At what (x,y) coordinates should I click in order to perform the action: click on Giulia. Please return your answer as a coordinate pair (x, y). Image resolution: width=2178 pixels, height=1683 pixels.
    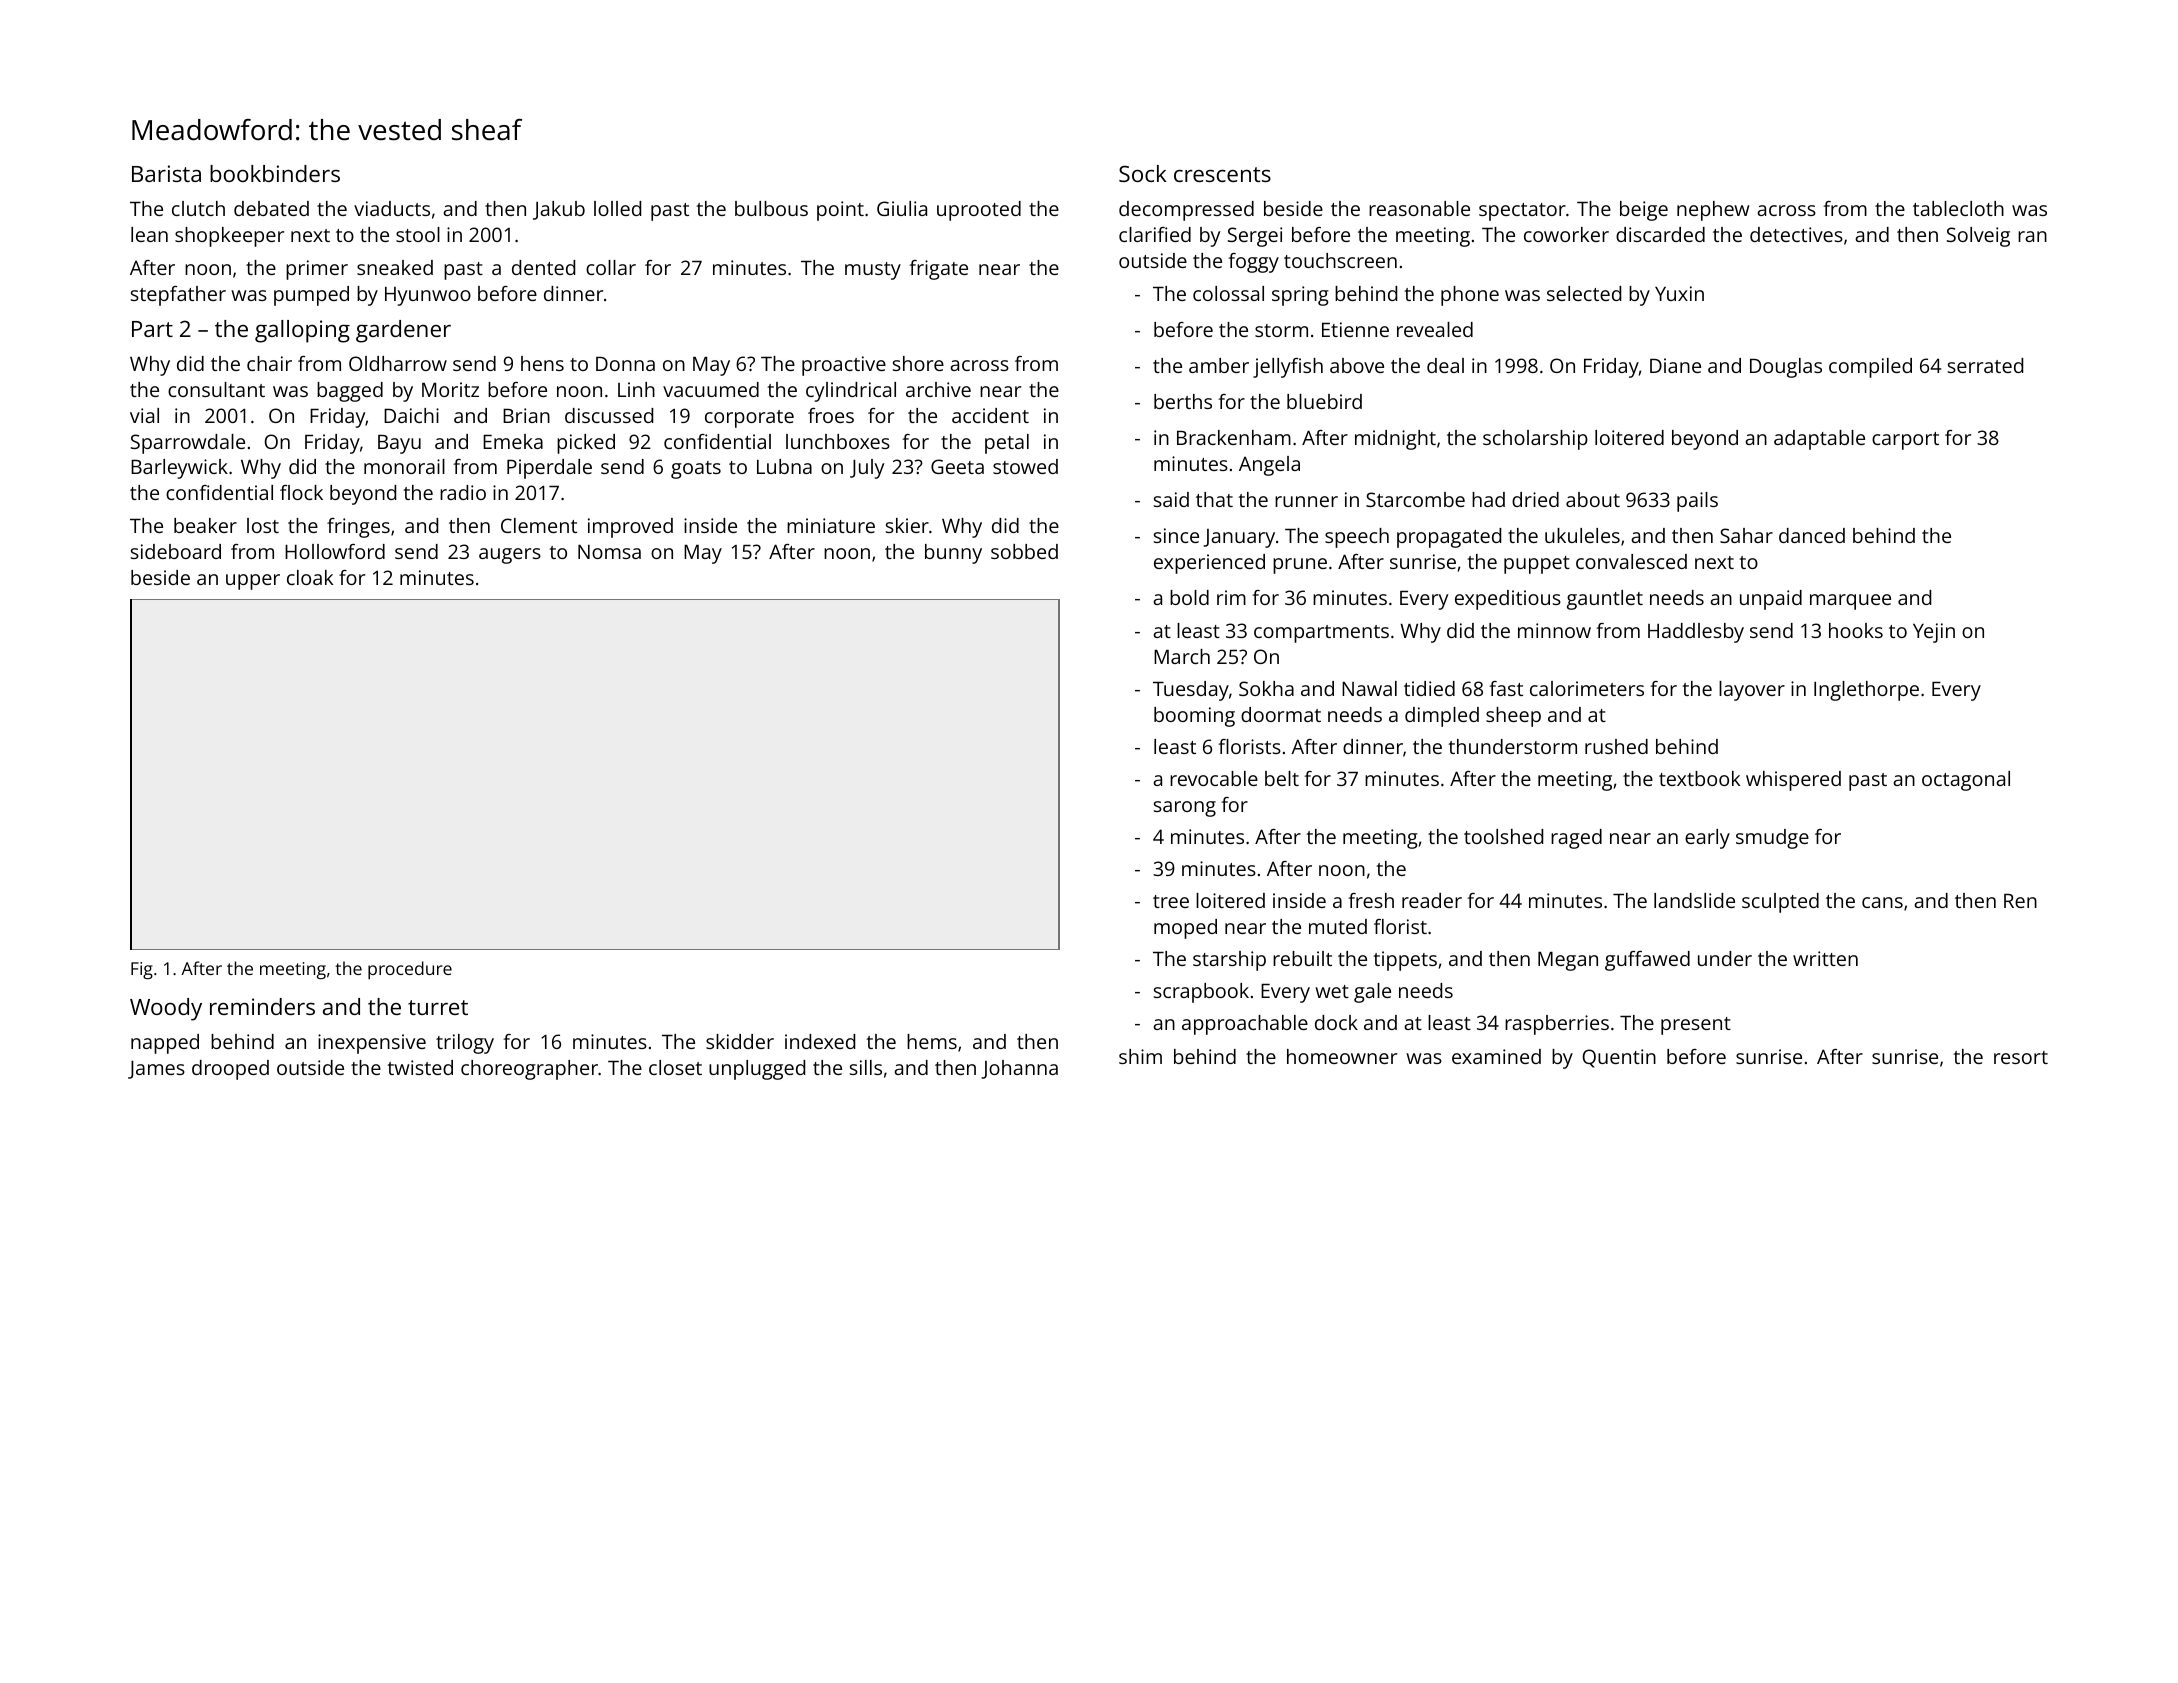
    Looking at the image, I should click on (902, 208).
